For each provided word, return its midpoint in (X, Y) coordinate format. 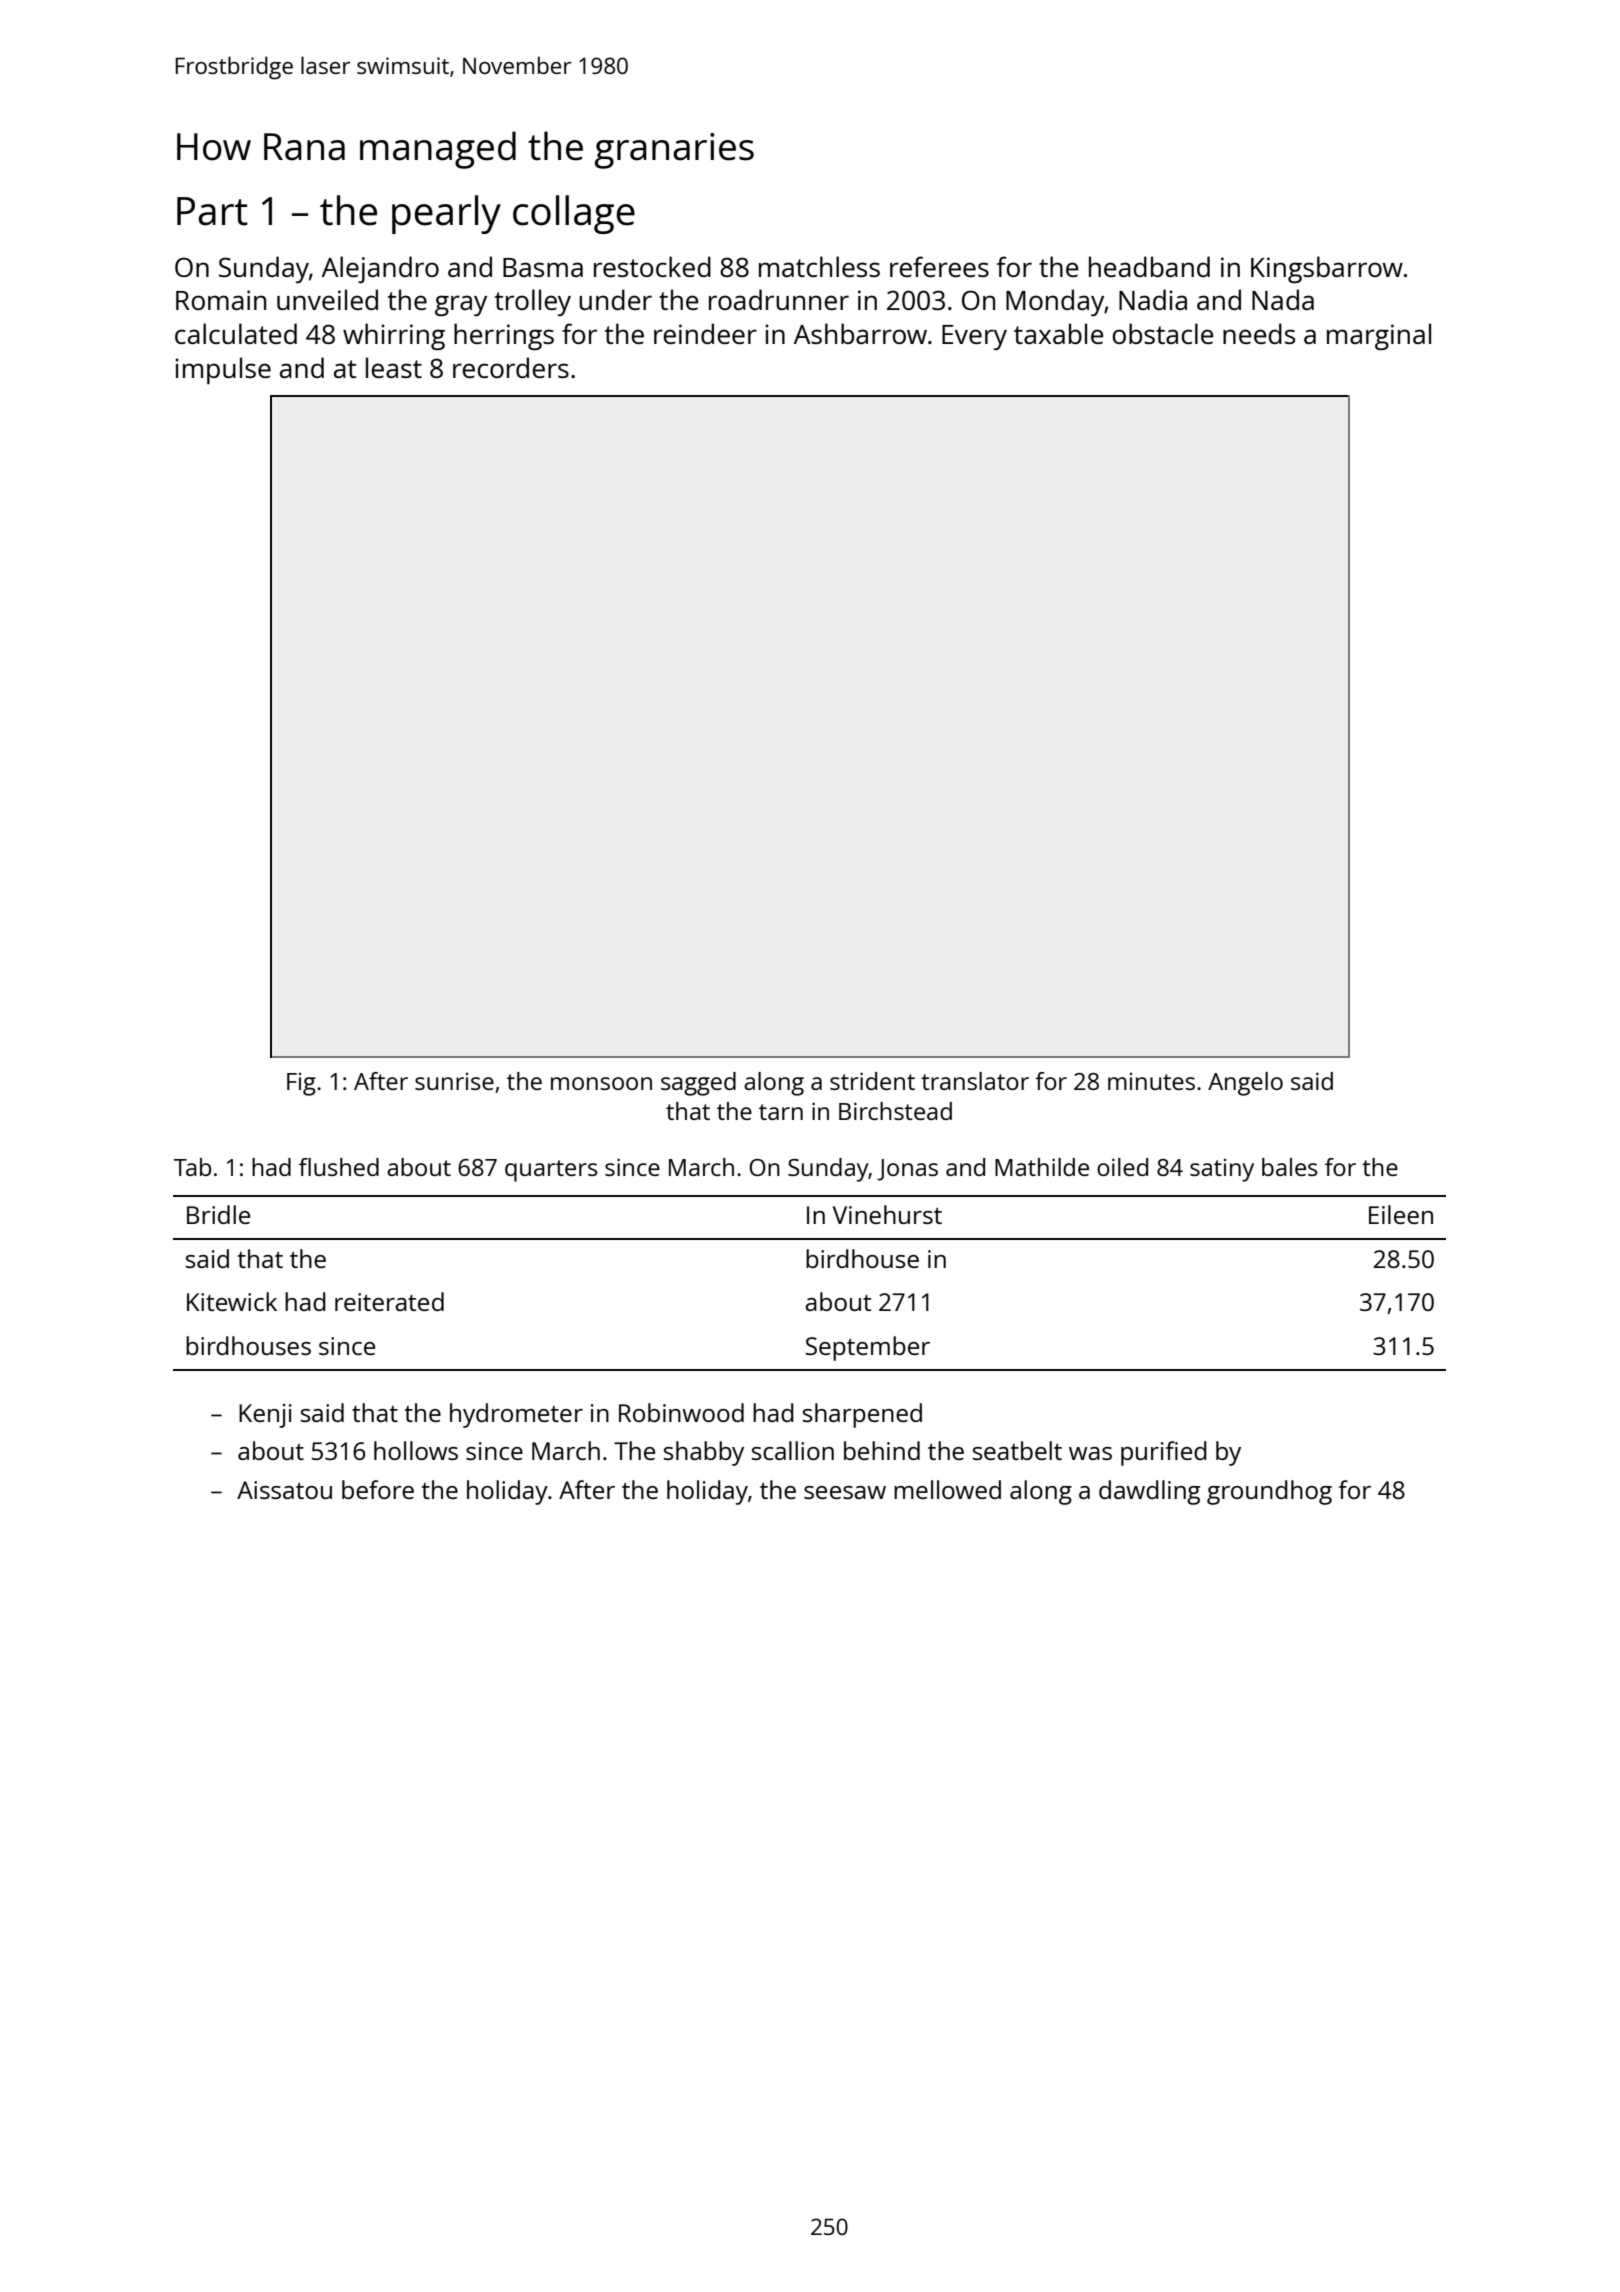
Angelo (1245, 1084)
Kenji (265, 1416)
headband (1149, 266)
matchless (819, 266)
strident (872, 1081)
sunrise (454, 1081)
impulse (223, 370)
